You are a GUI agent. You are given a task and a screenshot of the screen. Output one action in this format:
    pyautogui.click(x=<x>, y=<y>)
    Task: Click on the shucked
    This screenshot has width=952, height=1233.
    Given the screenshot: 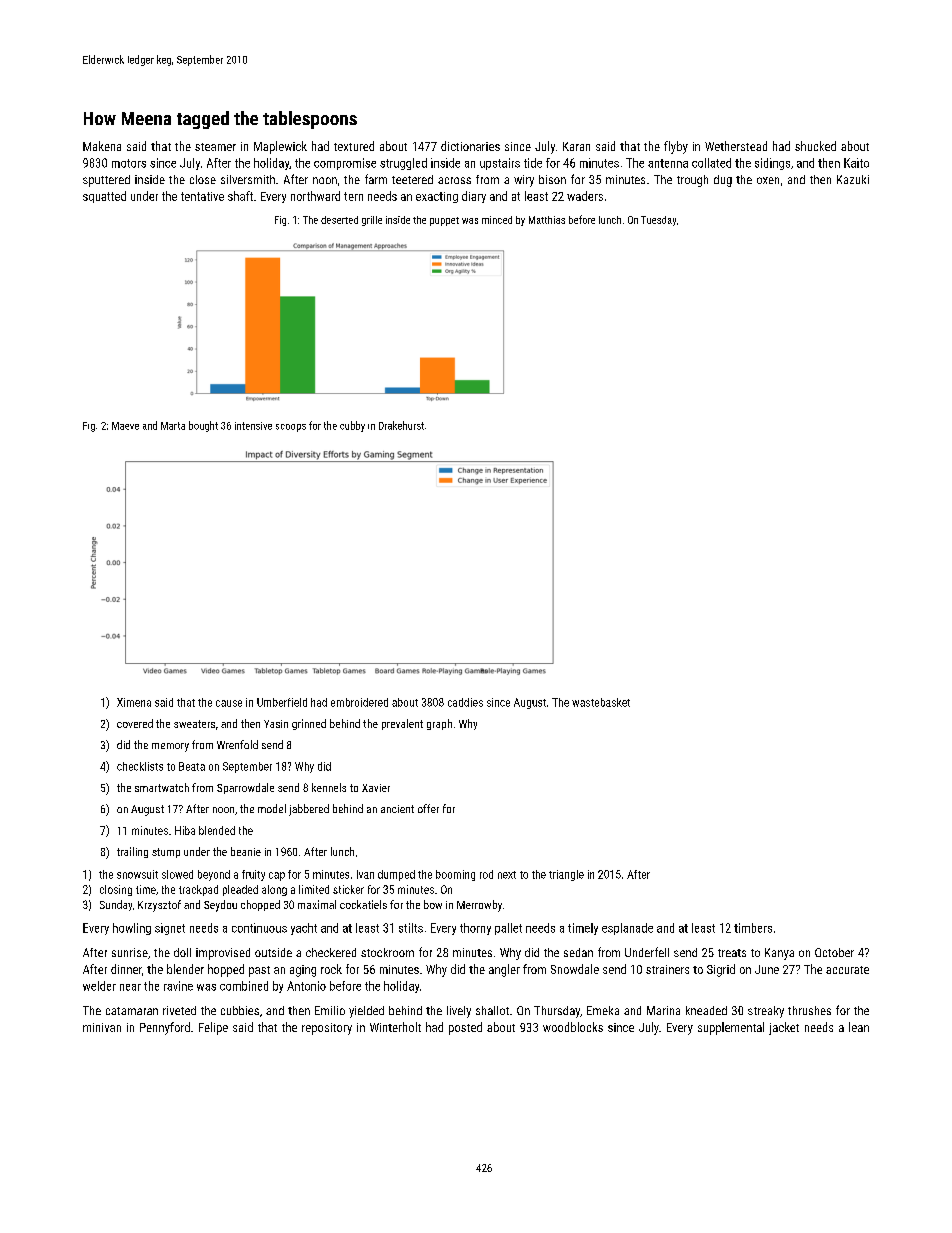 What is the action you would take?
    pyautogui.click(x=815, y=146)
